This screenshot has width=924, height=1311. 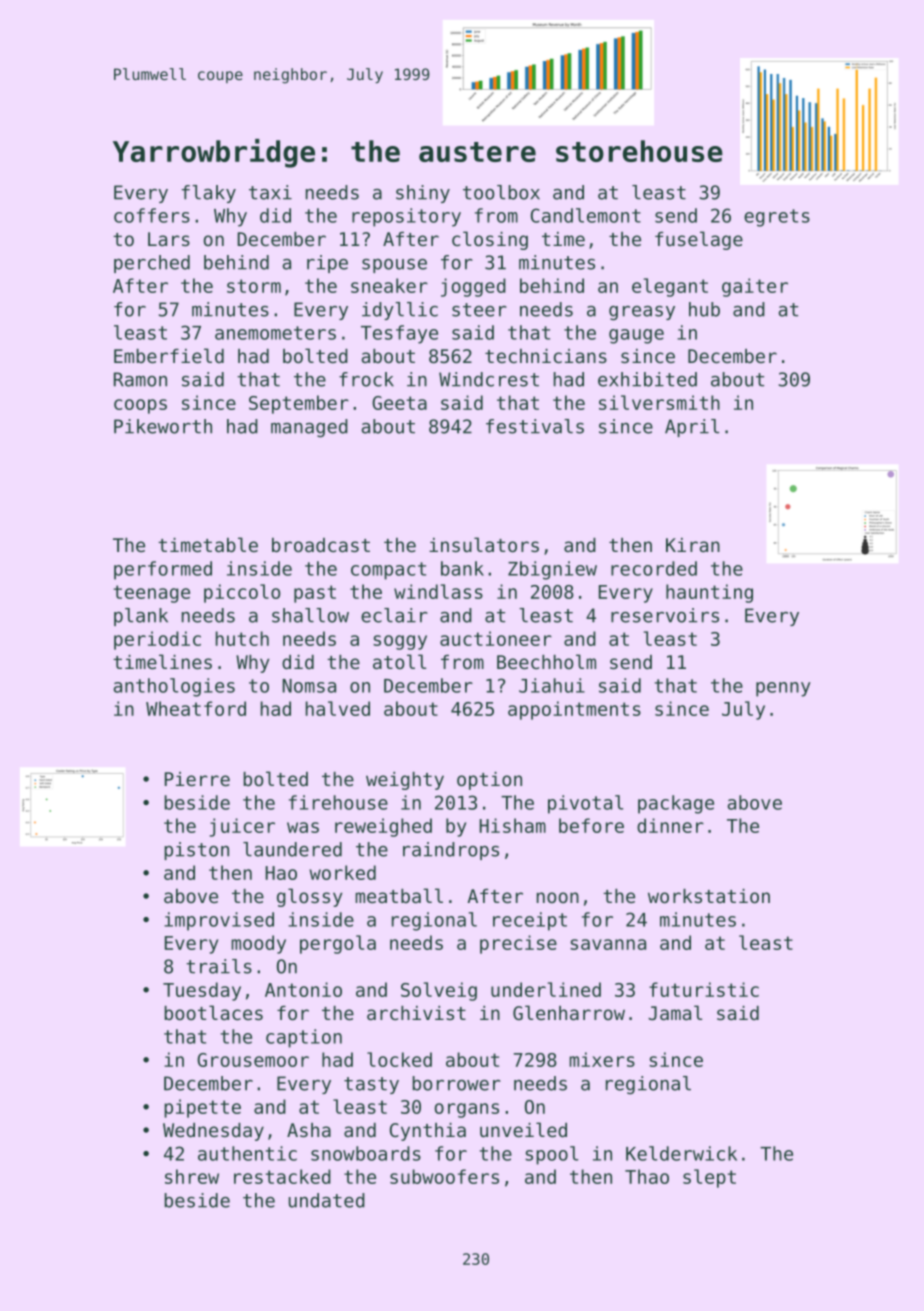 What do you see at coordinates (670, 825) in the screenshot?
I see `dinner` at bounding box center [670, 825].
